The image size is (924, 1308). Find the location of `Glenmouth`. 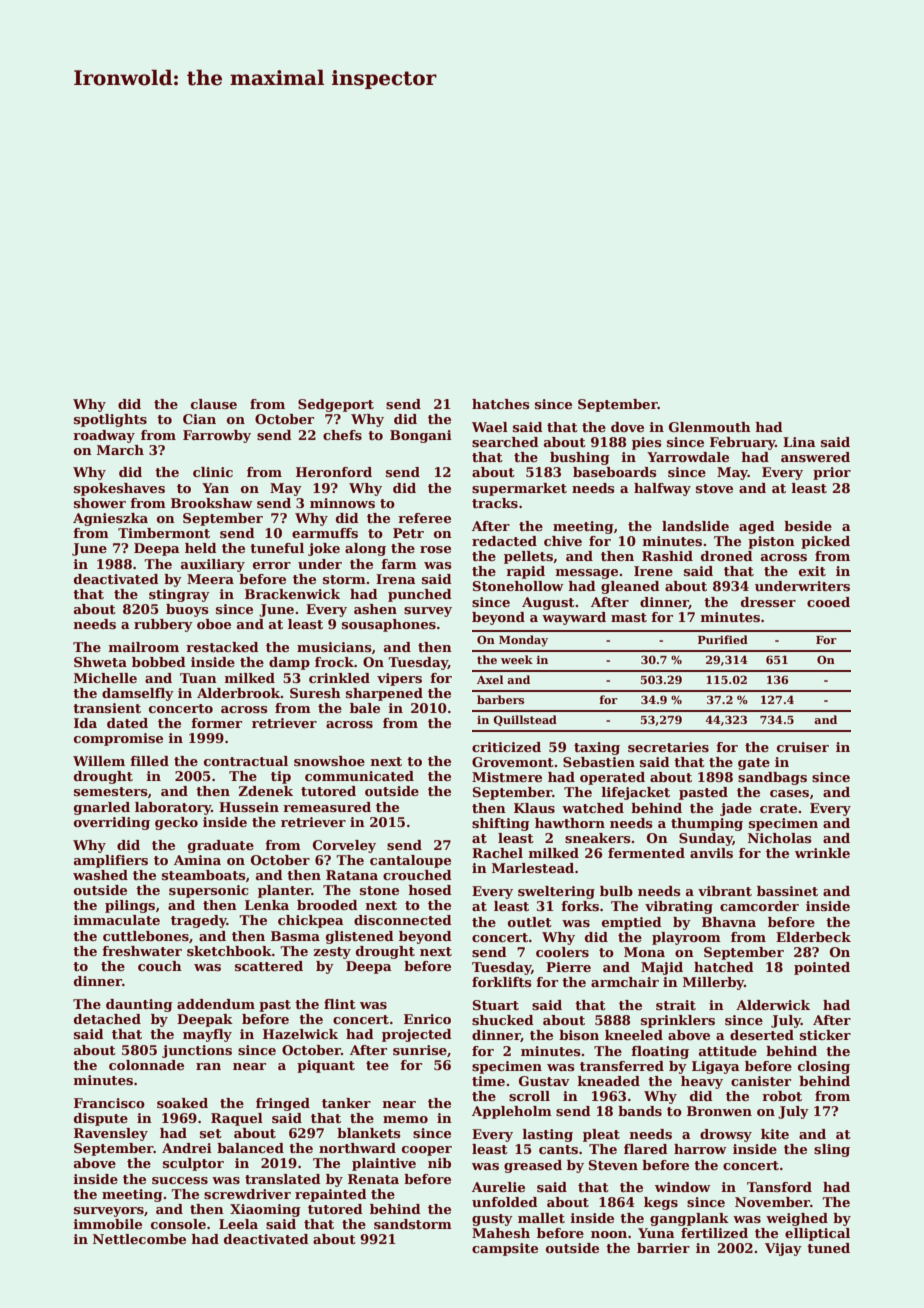

Glenmouth is located at coordinates (710, 427).
